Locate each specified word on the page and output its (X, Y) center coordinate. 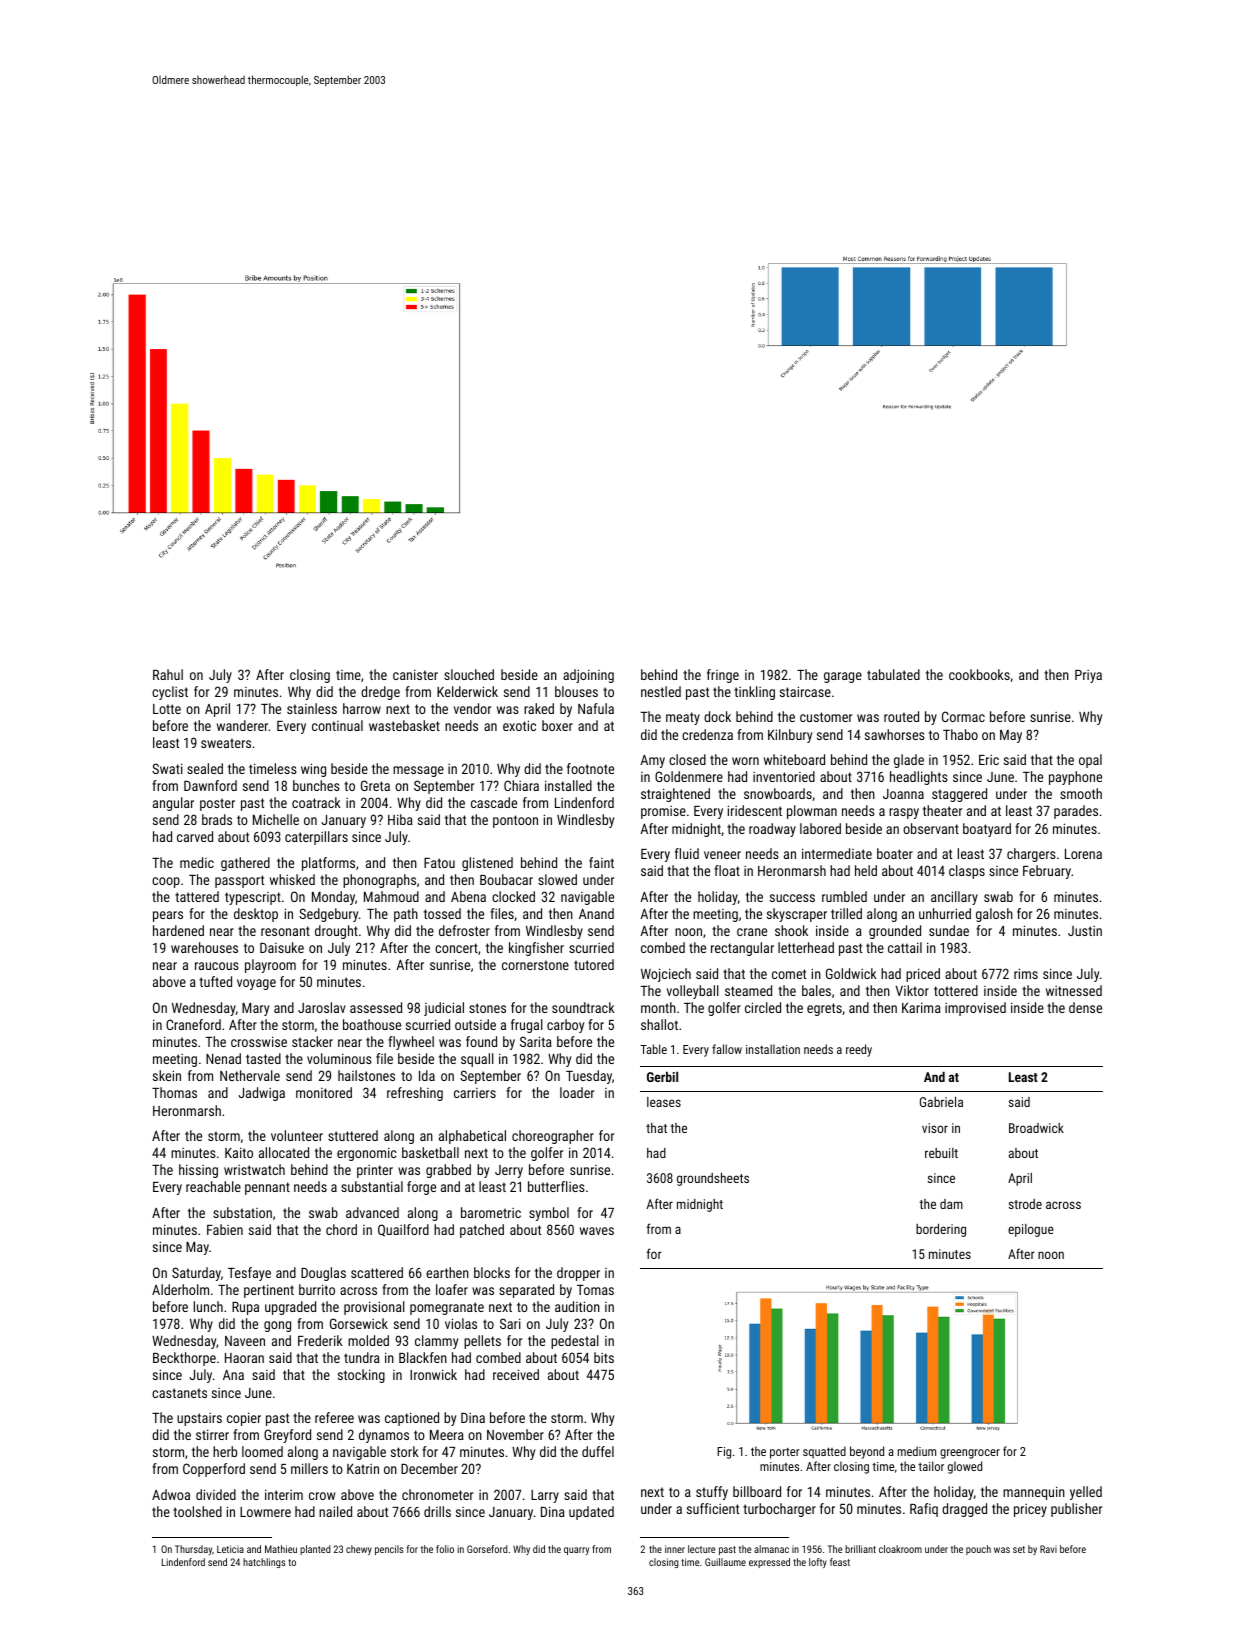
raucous (217, 966)
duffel (598, 1451)
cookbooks (979, 674)
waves (597, 1231)
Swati (167, 768)
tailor (931, 1466)
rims (1026, 973)
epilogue (1031, 1230)
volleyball (693, 992)
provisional (374, 1308)
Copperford (214, 1470)
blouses (576, 691)
